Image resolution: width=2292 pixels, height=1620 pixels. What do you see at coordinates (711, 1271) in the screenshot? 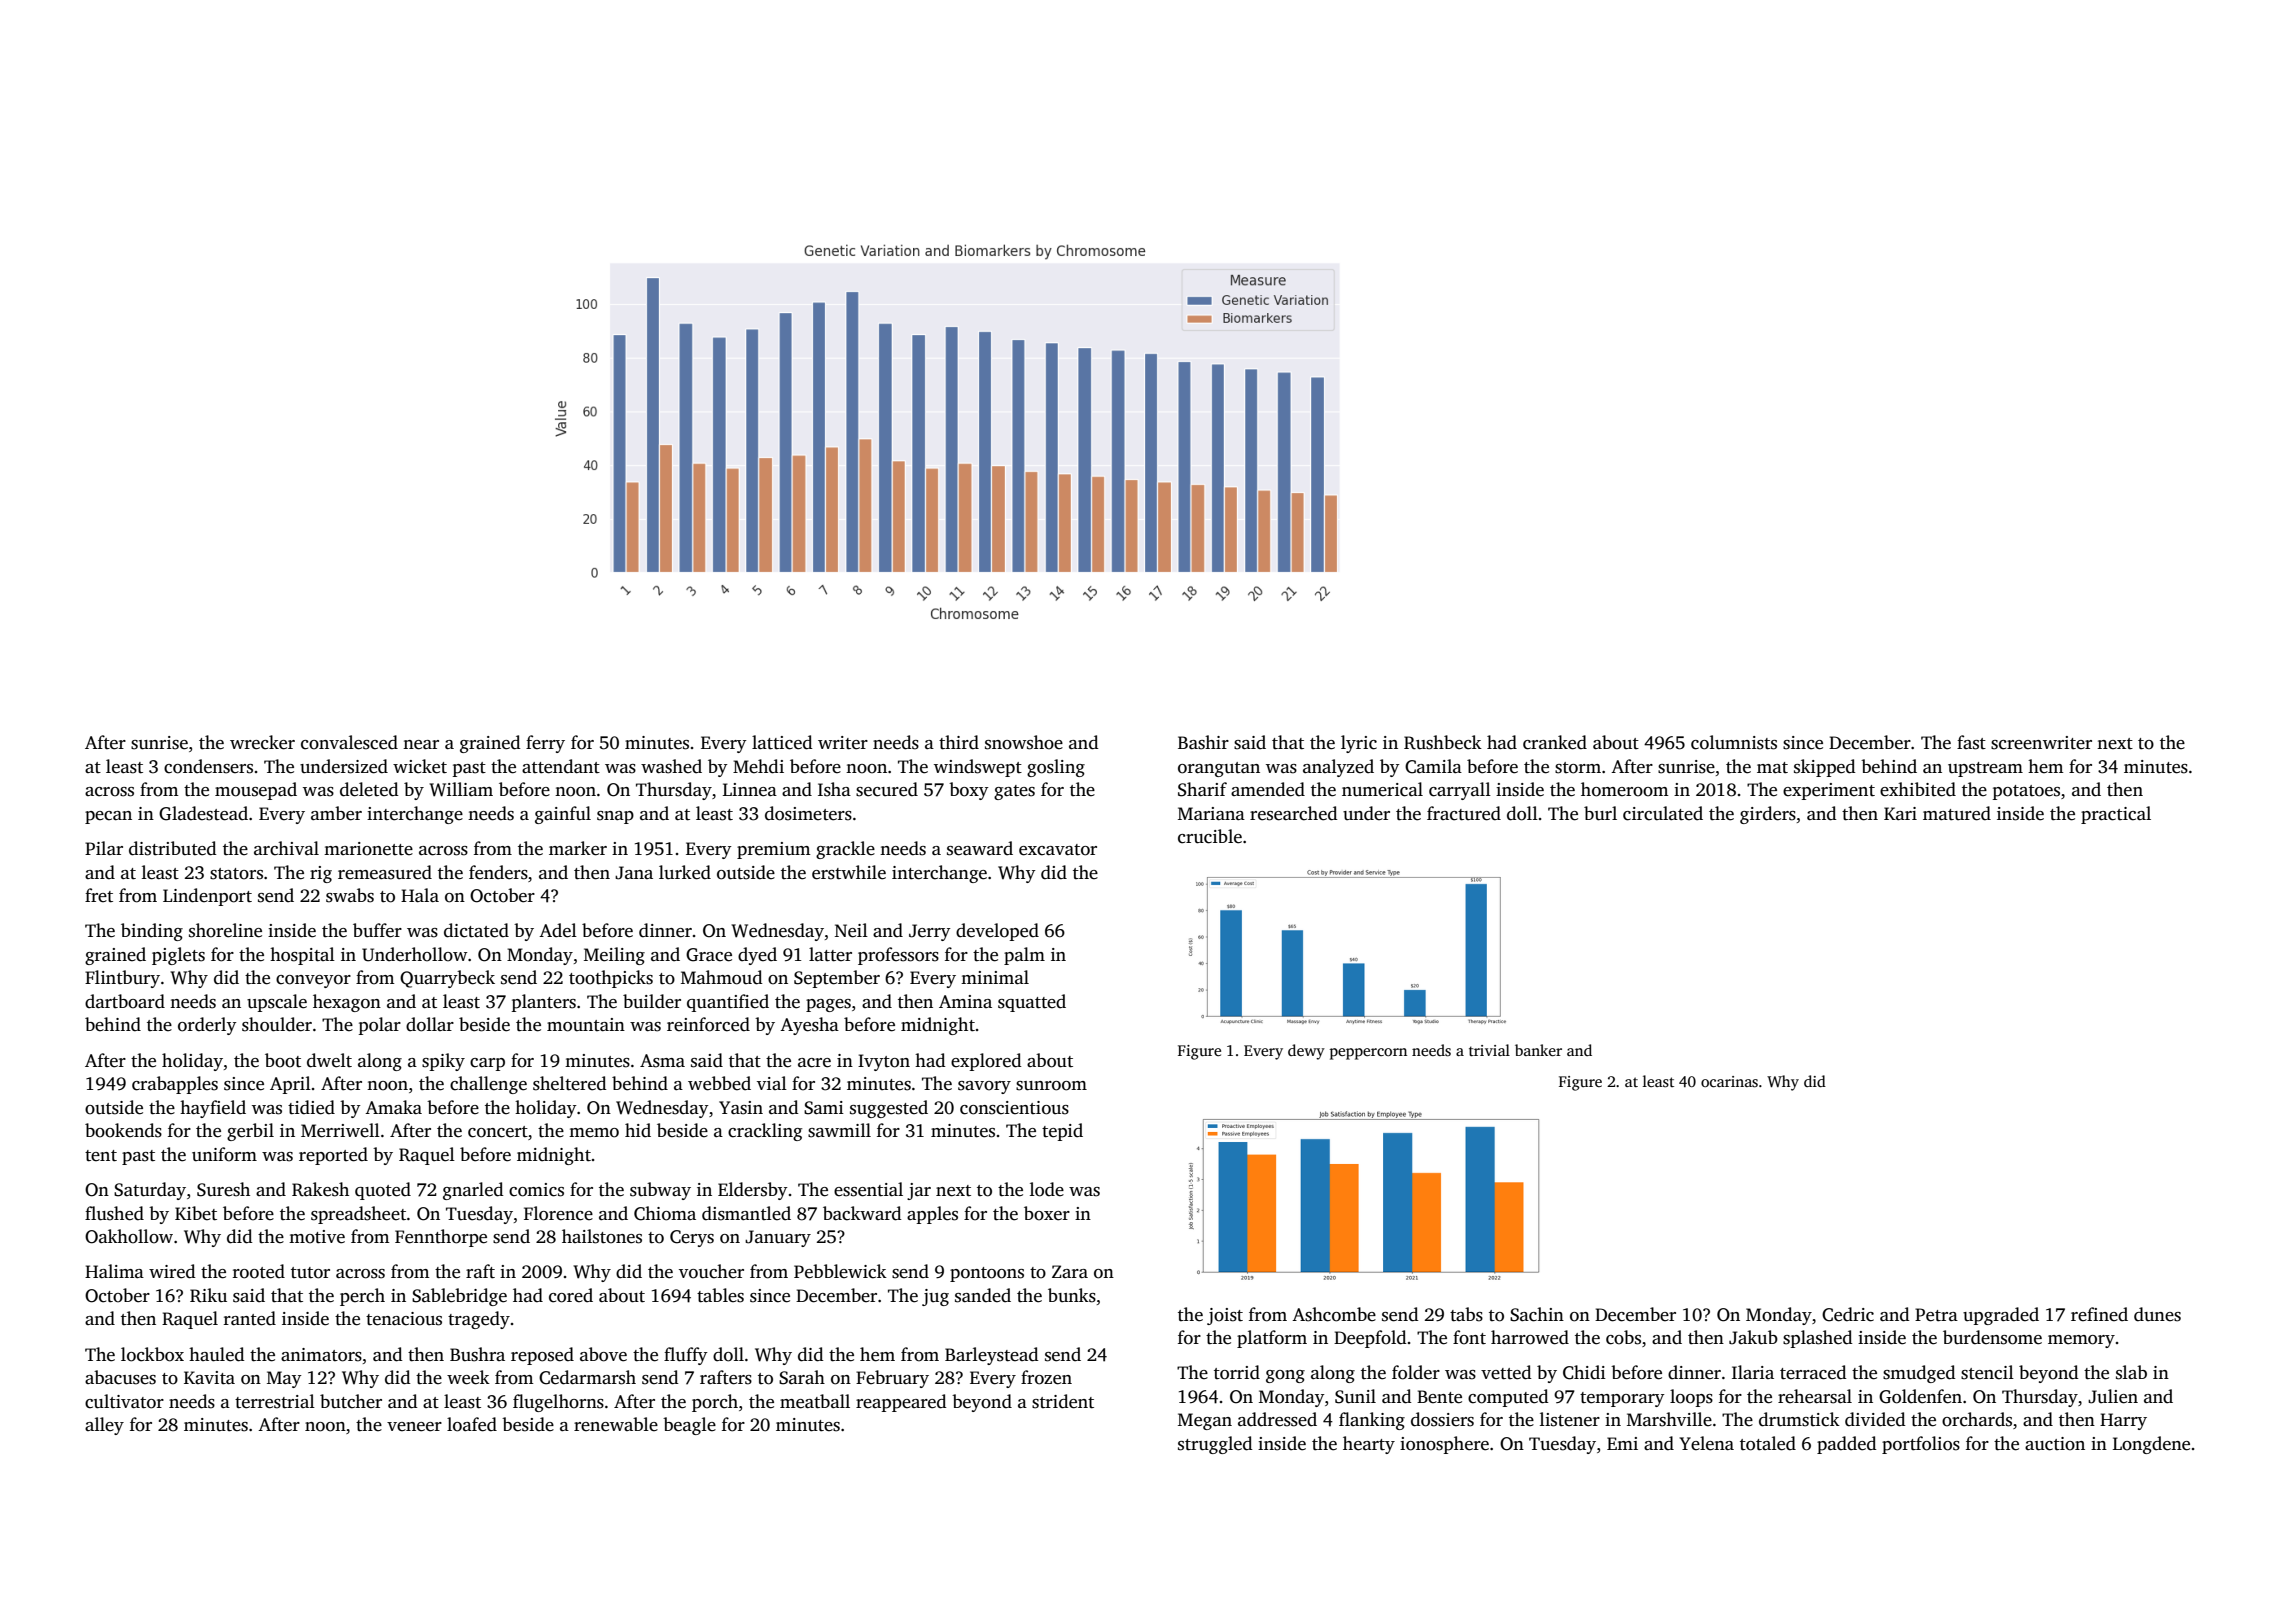
I see `voucher` at bounding box center [711, 1271].
